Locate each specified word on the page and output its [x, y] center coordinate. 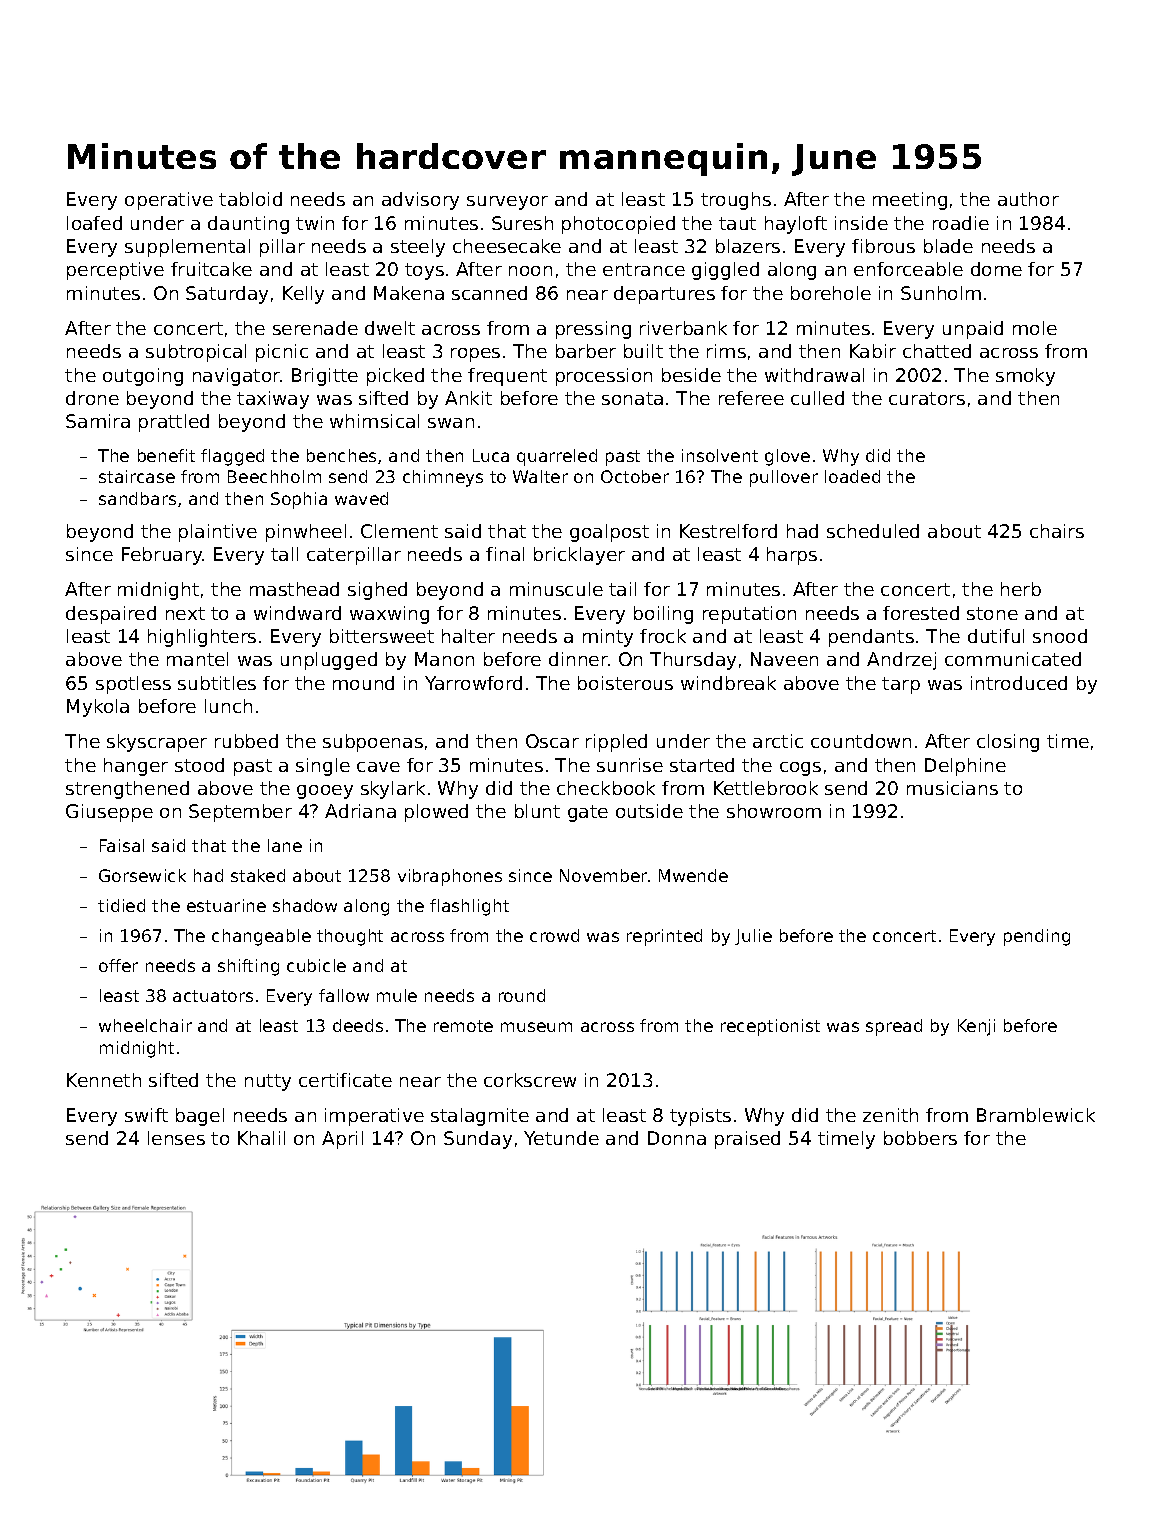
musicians [952, 788]
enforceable [908, 269]
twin [315, 223]
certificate [345, 1080]
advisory [420, 201]
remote [463, 1026]
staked [258, 875]
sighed [377, 591]
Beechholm [274, 476]
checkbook [606, 788]
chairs [1057, 531]
